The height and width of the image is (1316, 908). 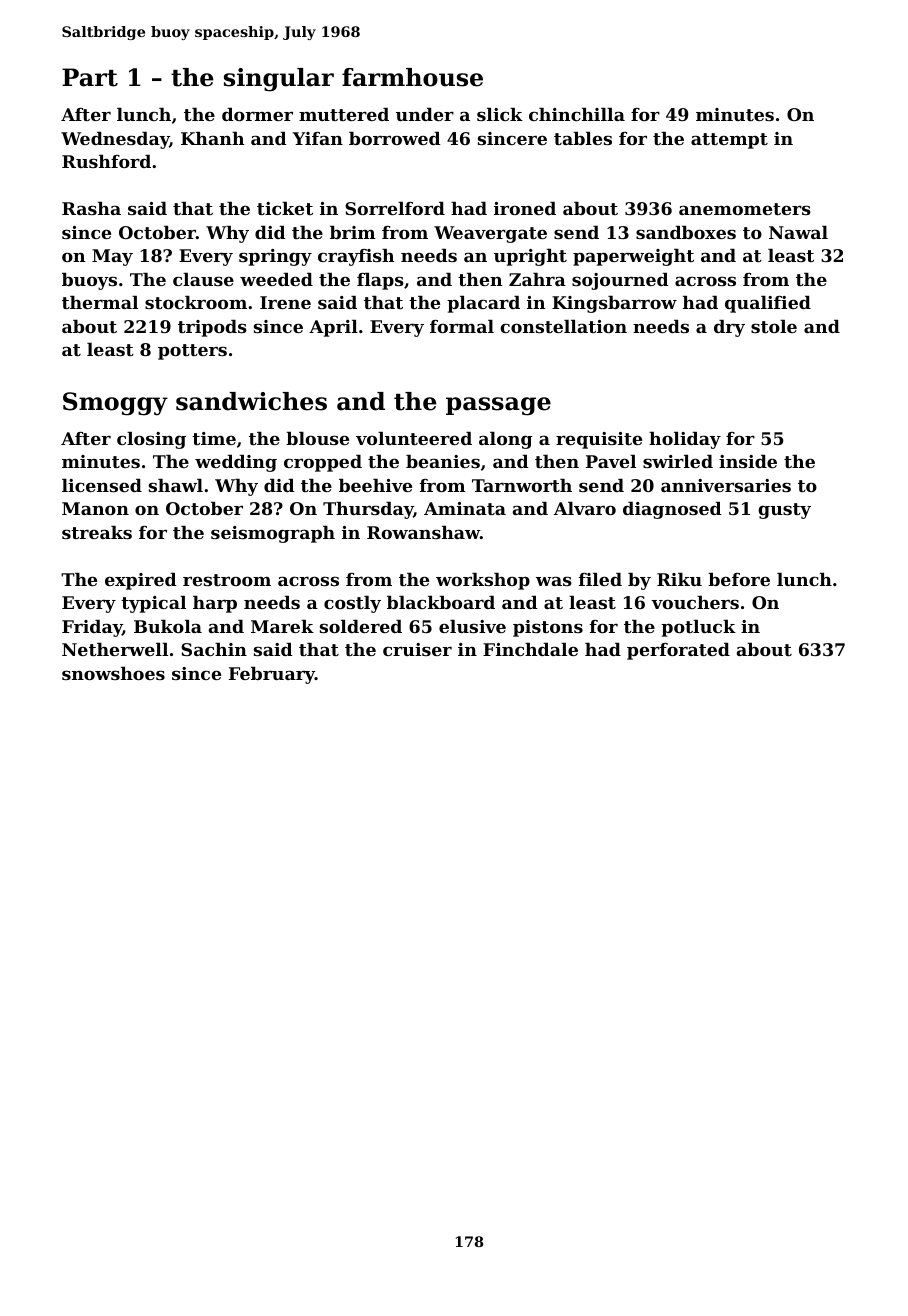 What do you see at coordinates (333, 328) in the image?
I see `April` at bounding box center [333, 328].
